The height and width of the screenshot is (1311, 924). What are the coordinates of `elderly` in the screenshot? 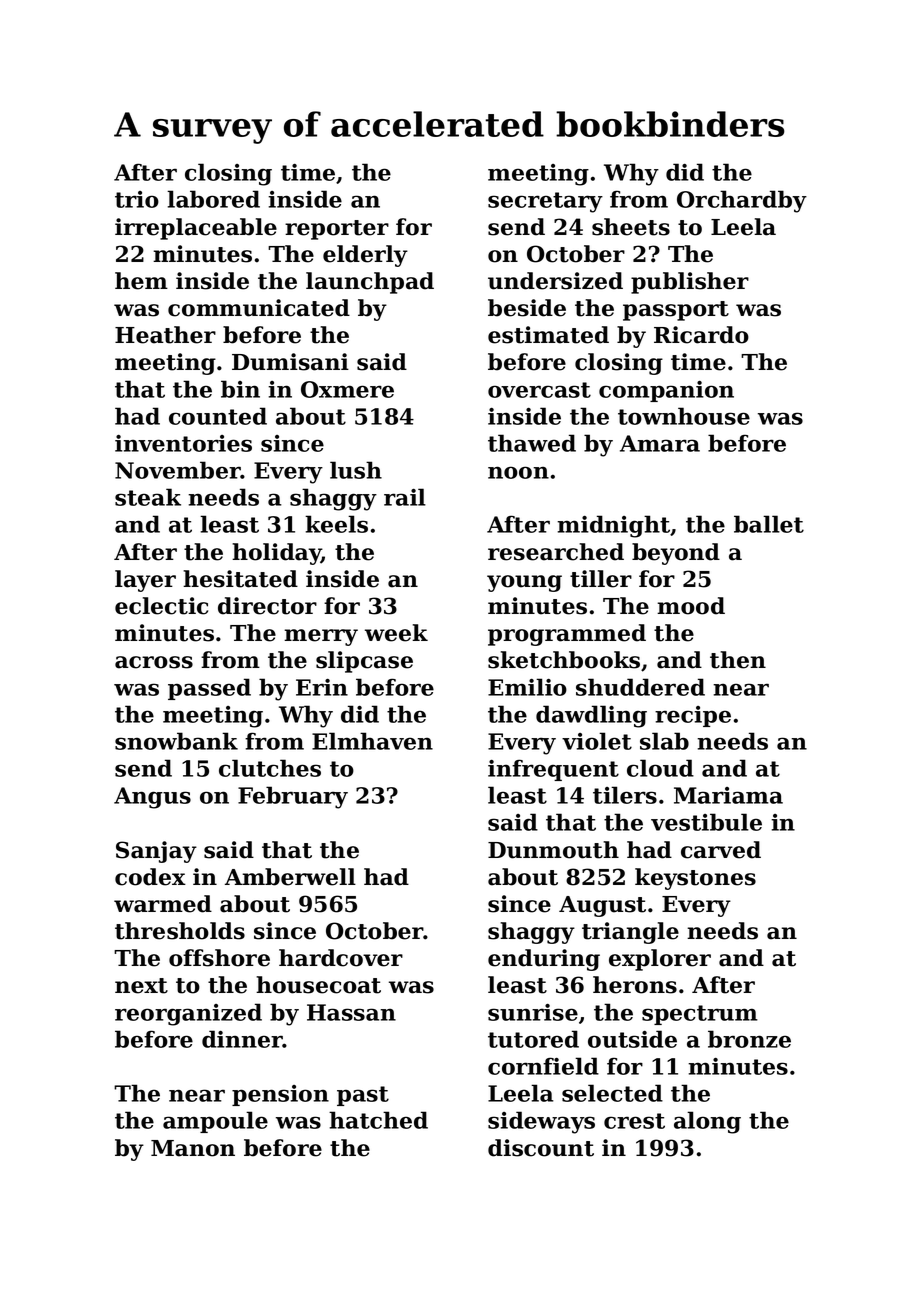 It's located at (365, 256).
